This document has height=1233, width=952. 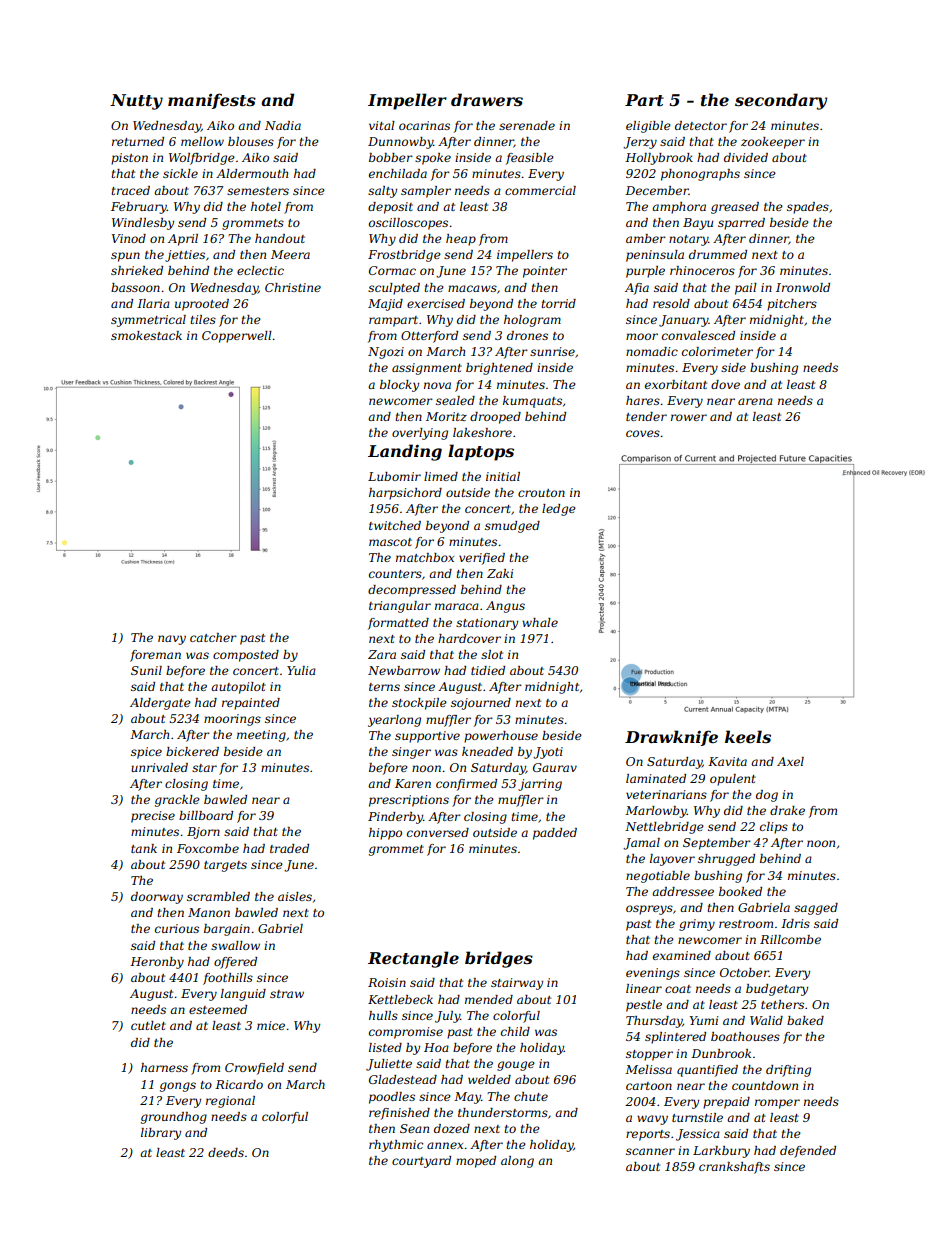 I want to click on drawers, so click(x=487, y=99).
